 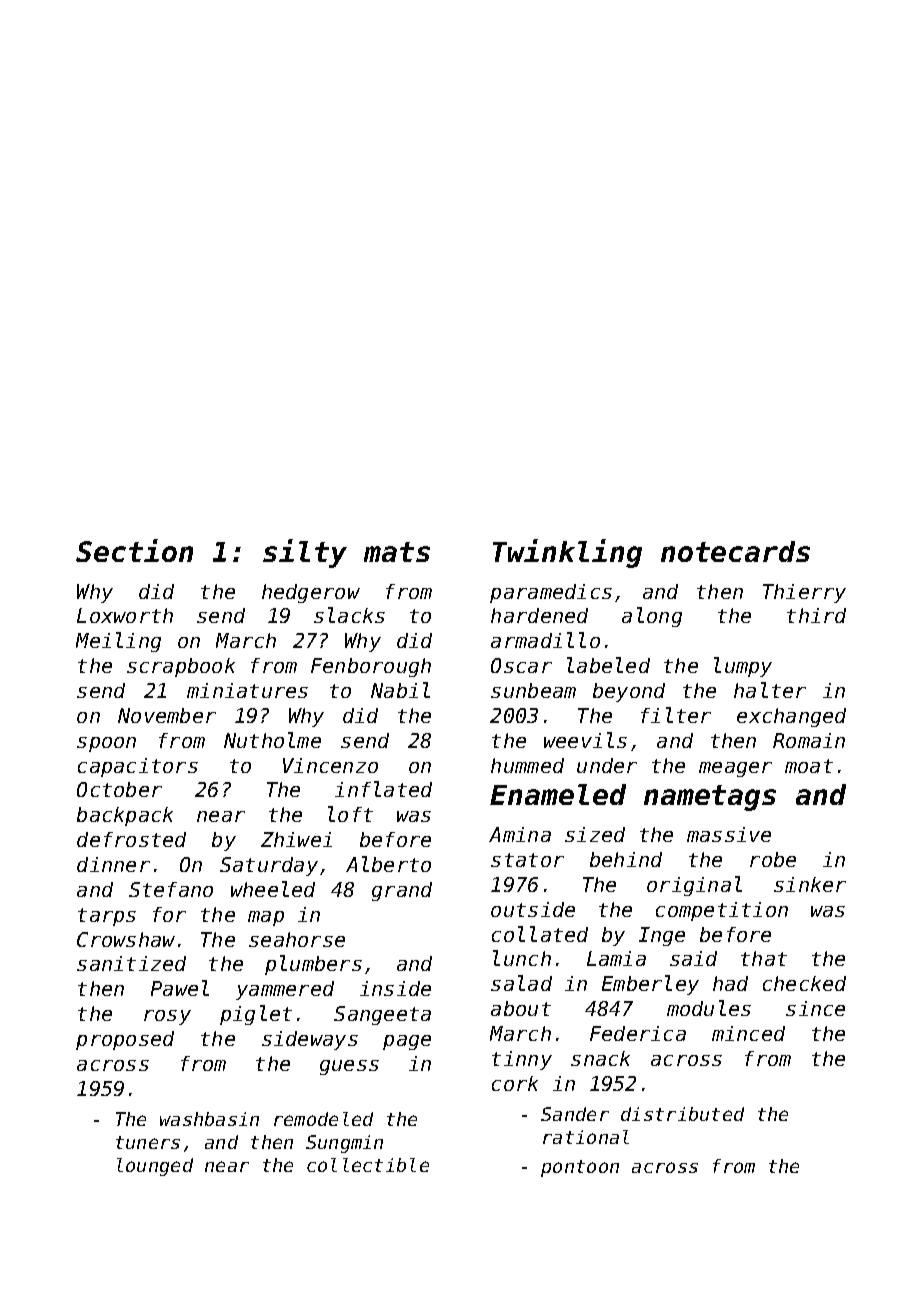 What do you see at coordinates (344, 1144) in the document?
I see `Sungmin` at bounding box center [344, 1144].
